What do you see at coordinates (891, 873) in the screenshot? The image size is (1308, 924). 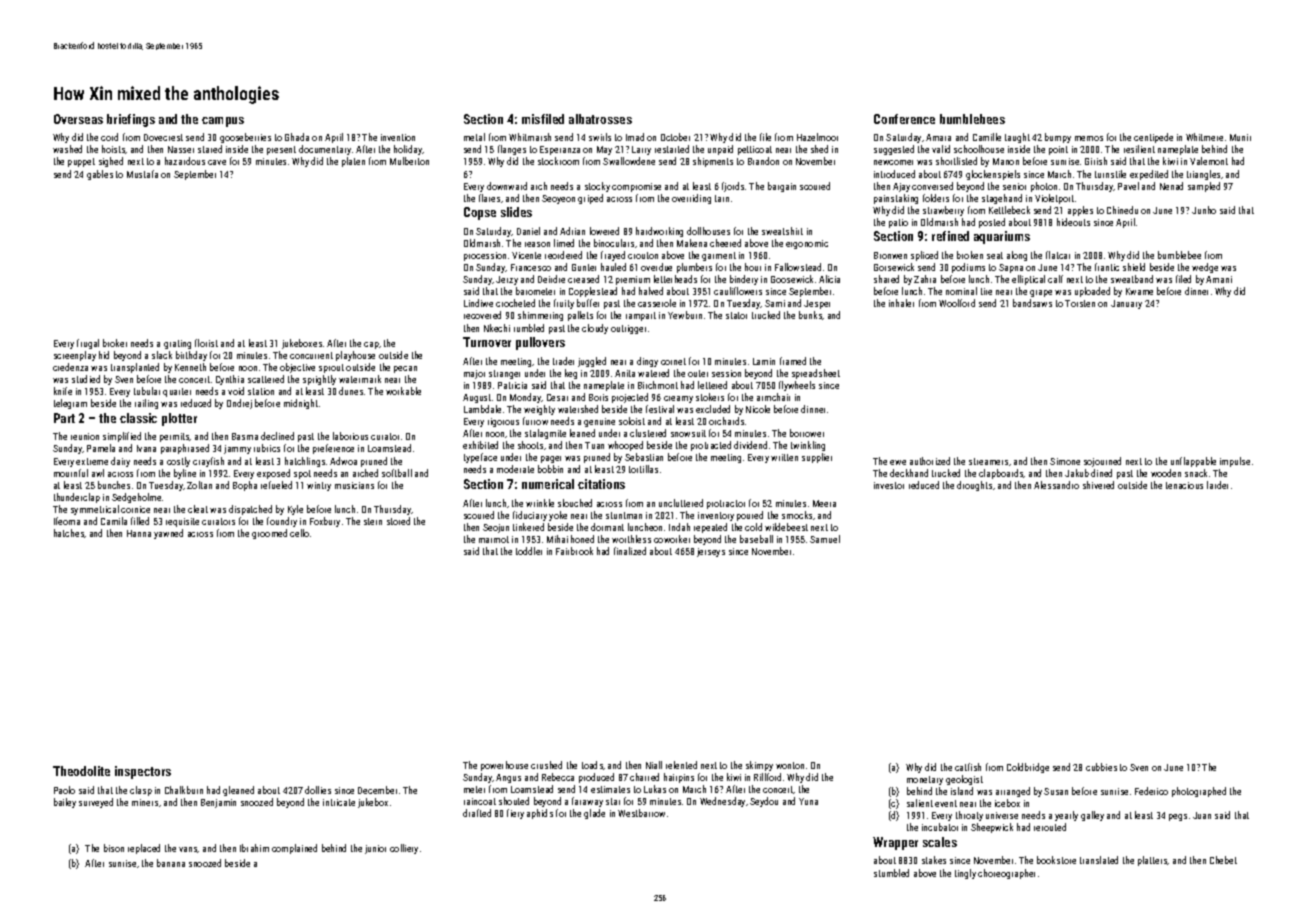 I see `stumbled` at bounding box center [891, 873].
